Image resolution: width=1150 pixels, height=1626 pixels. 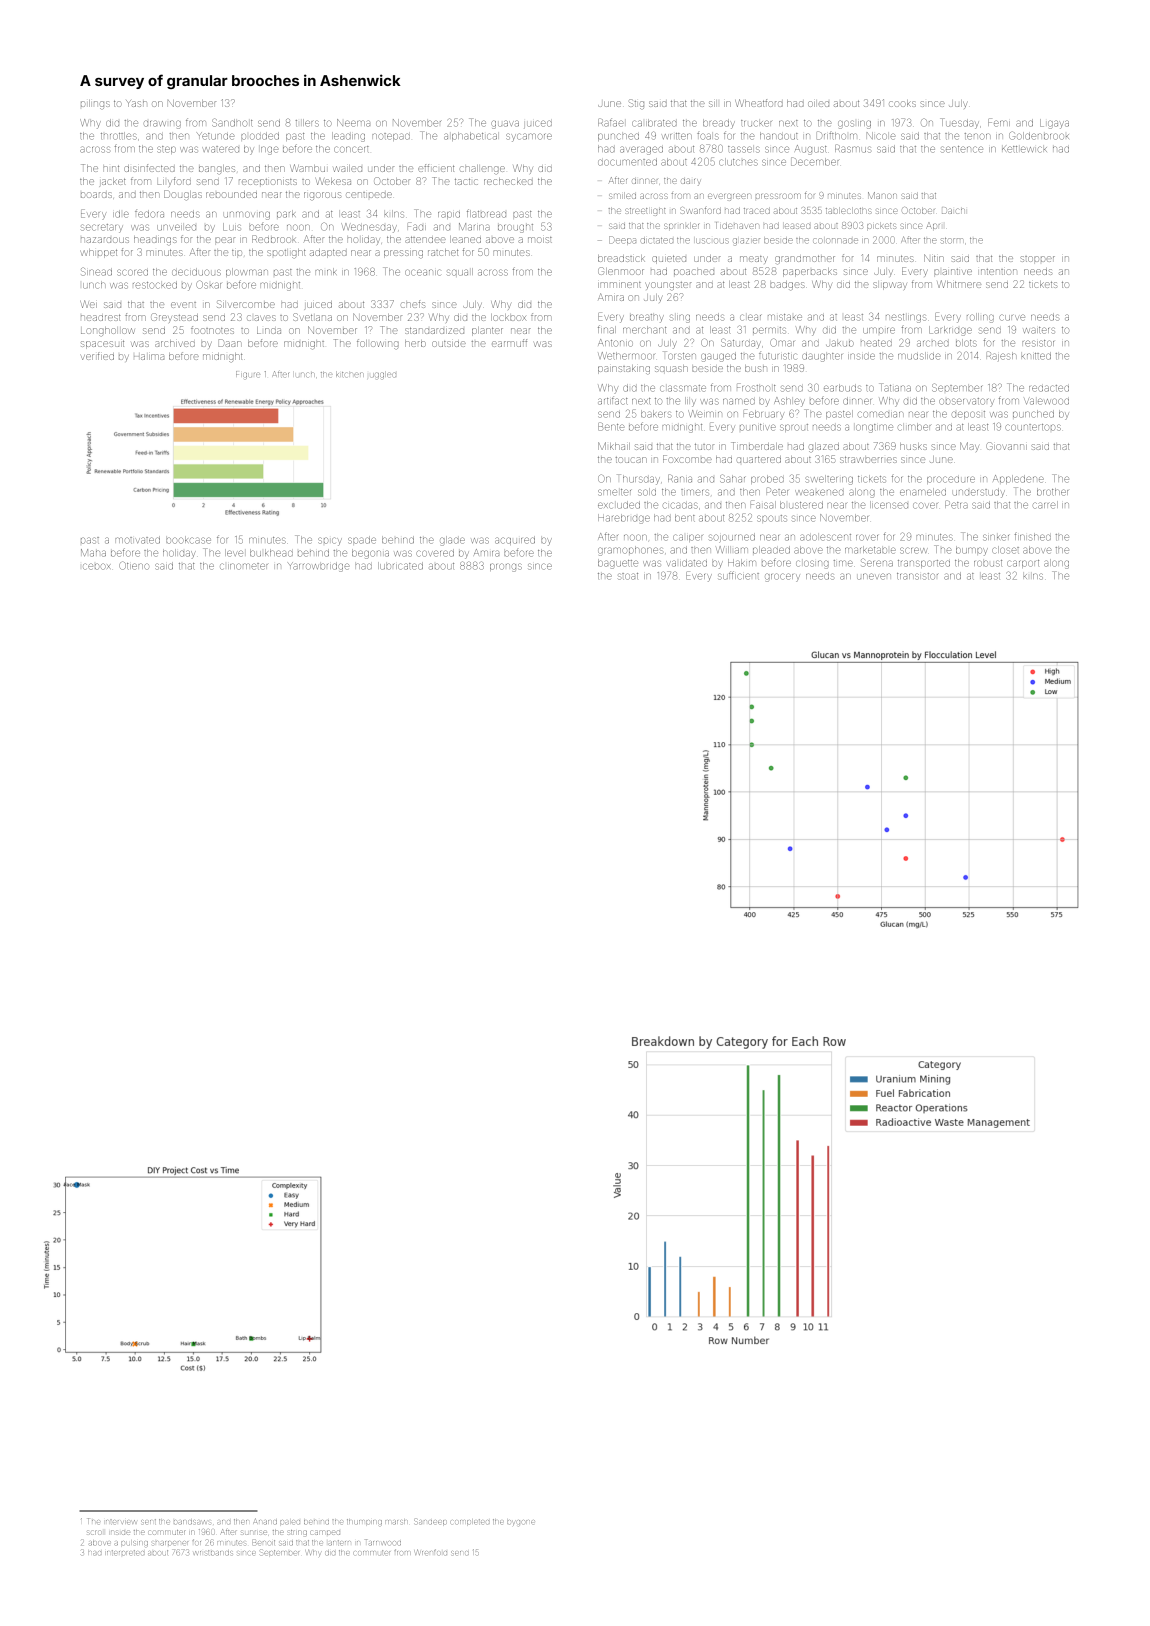 What do you see at coordinates (842, 388) in the screenshot?
I see `earbuds` at bounding box center [842, 388].
